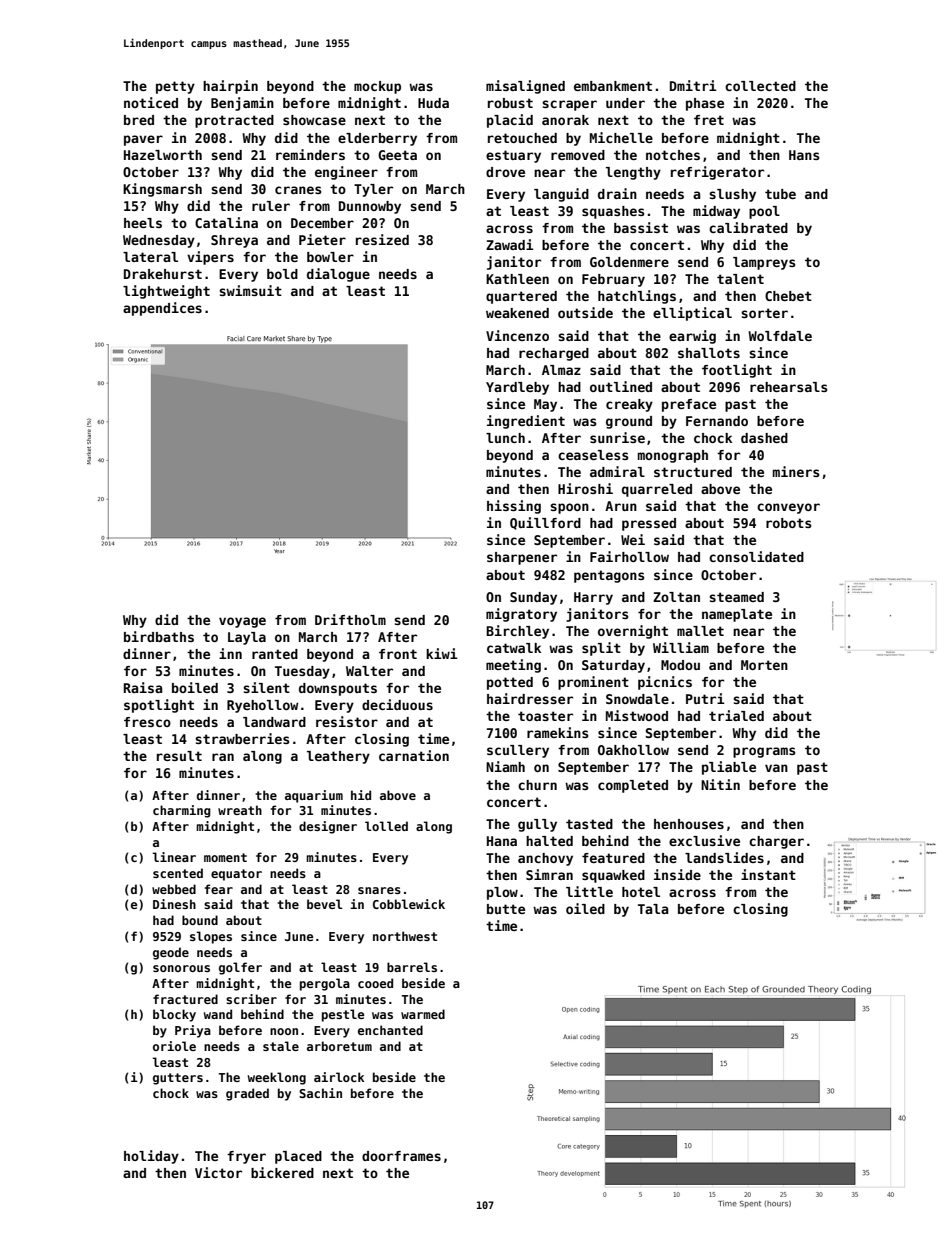 Image resolution: width=952 pixels, height=1233 pixels. I want to click on lolled, so click(386, 826).
